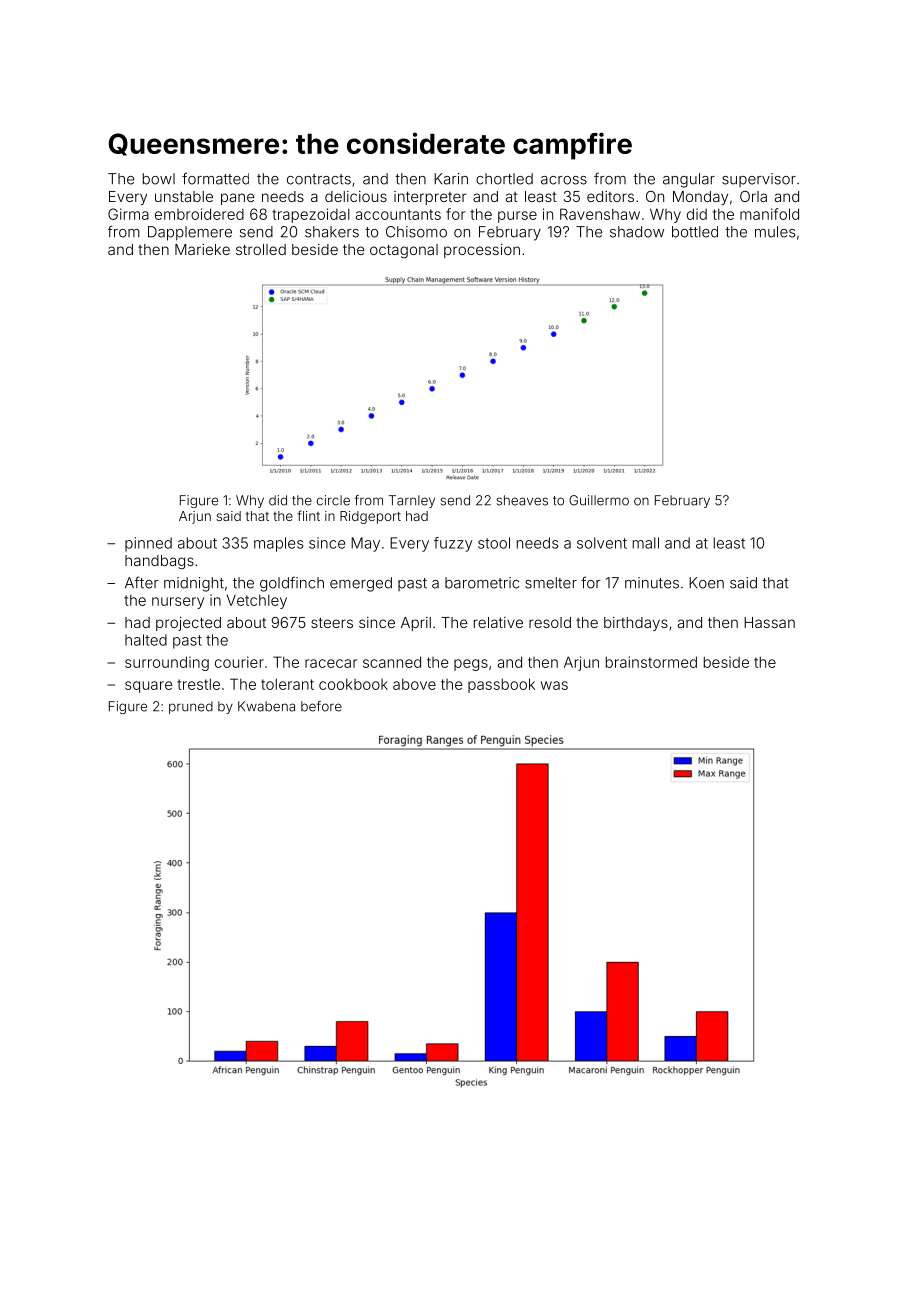 This screenshot has width=908, height=1316. I want to click on Kwabena, so click(266, 706).
